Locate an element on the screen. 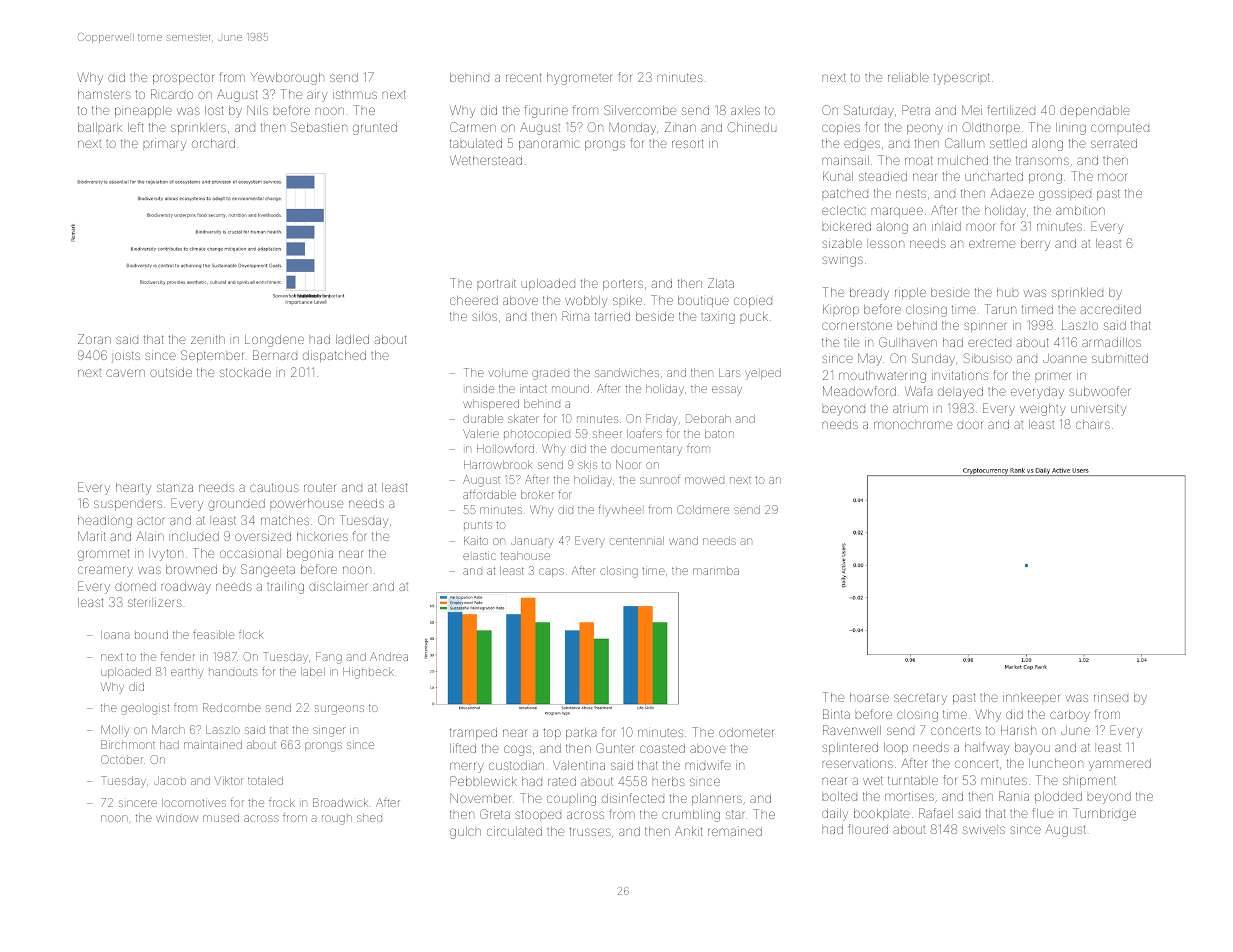  extreme is located at coordinates (992, 243).
